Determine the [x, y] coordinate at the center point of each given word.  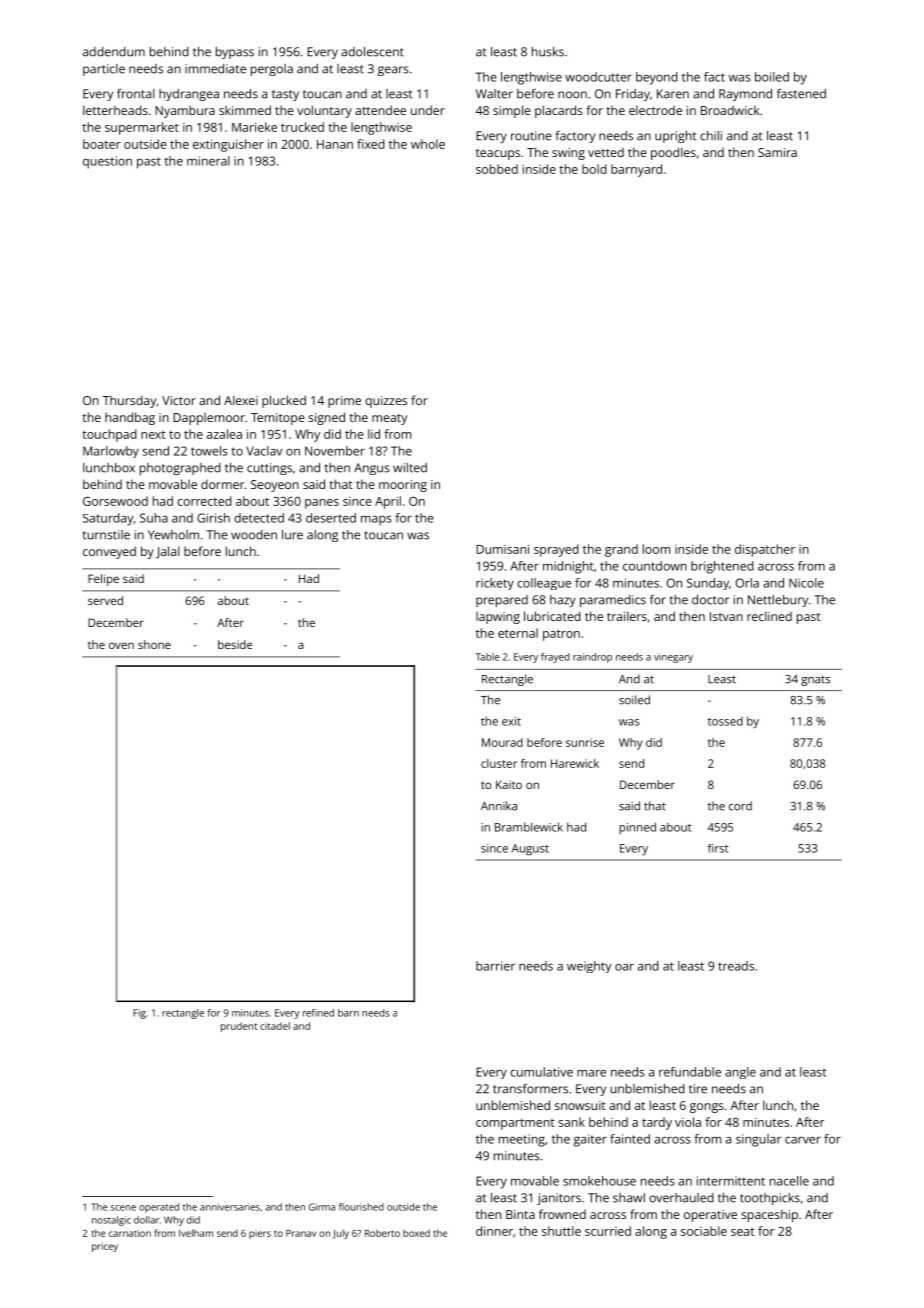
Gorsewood [115, 501]
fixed [371, 144]
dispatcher [765, 550]
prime [344, 402]
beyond [657, 78]
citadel [275, 1026]
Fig [139, 1014]
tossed [725, 721]
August [530, 850]
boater [102, 144]
